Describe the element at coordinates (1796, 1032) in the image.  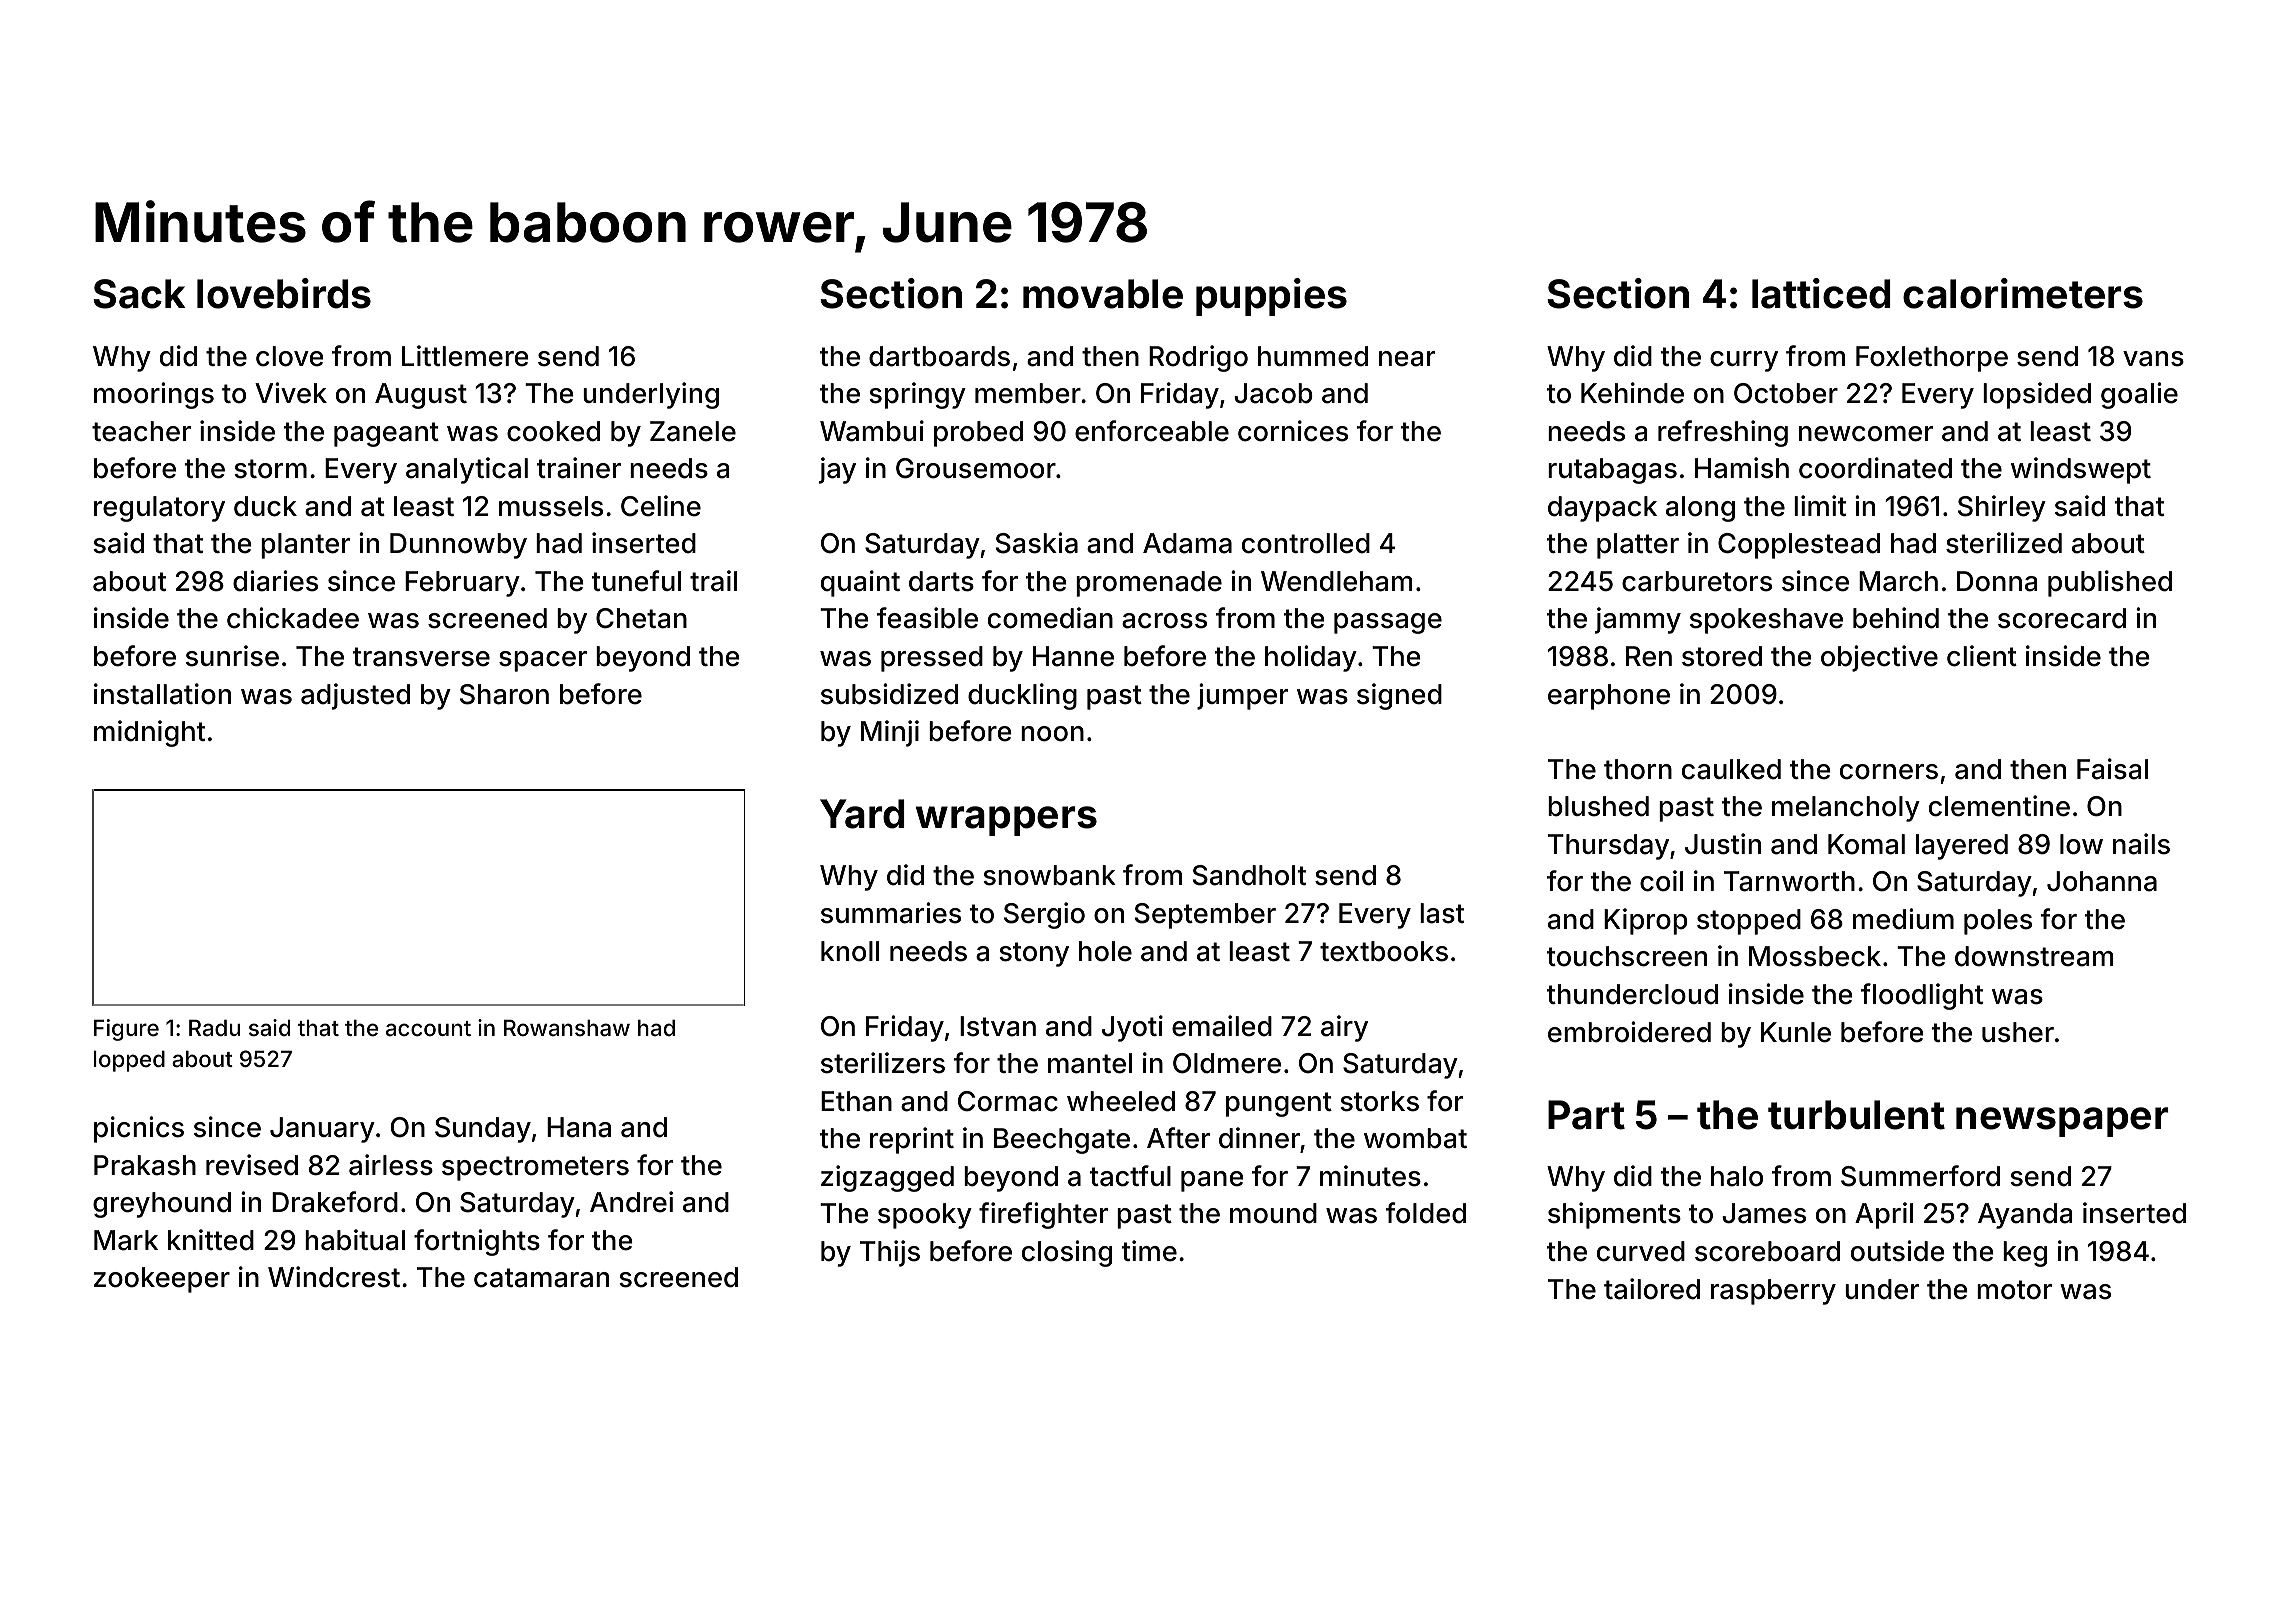
I see `Kunle` at that location.
